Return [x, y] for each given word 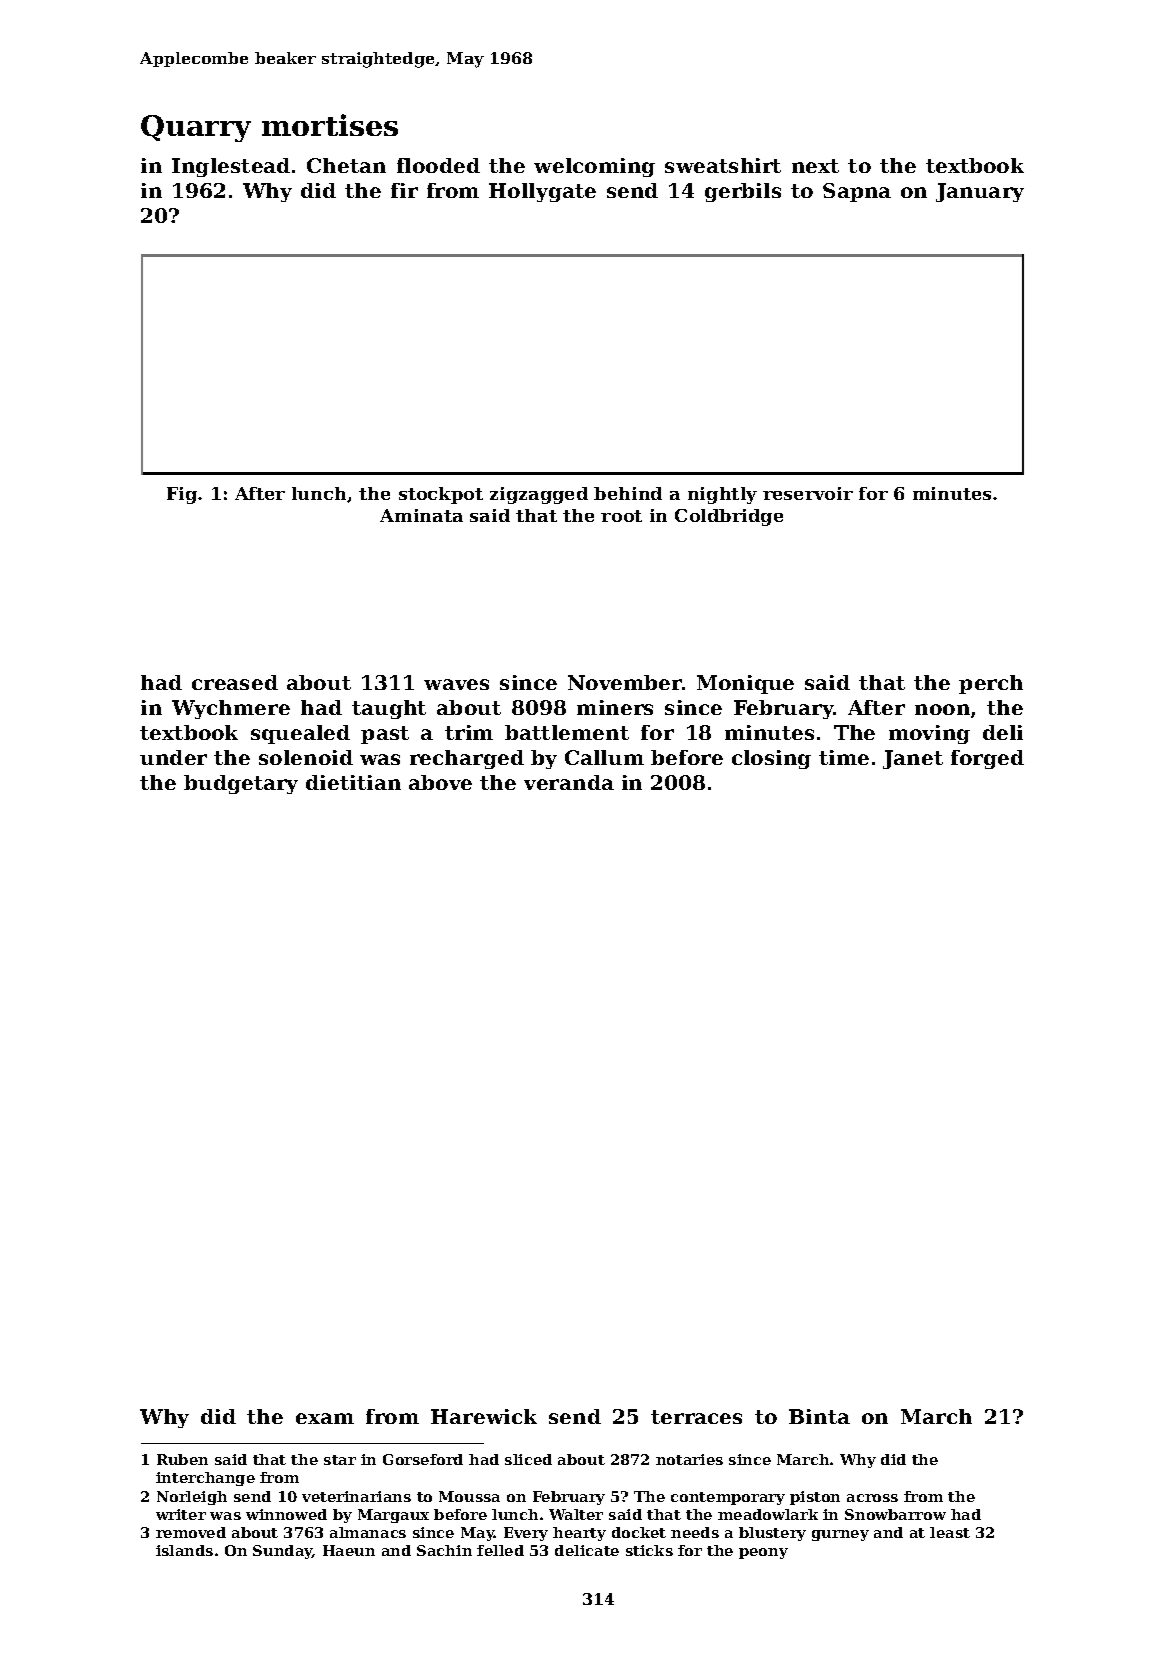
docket [639, 1532]
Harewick [484, 1416]
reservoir [808, 493]
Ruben [182, 1459]
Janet [913, 759]
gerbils [743, 192]
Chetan [346, 165]
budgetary [241, 784]
